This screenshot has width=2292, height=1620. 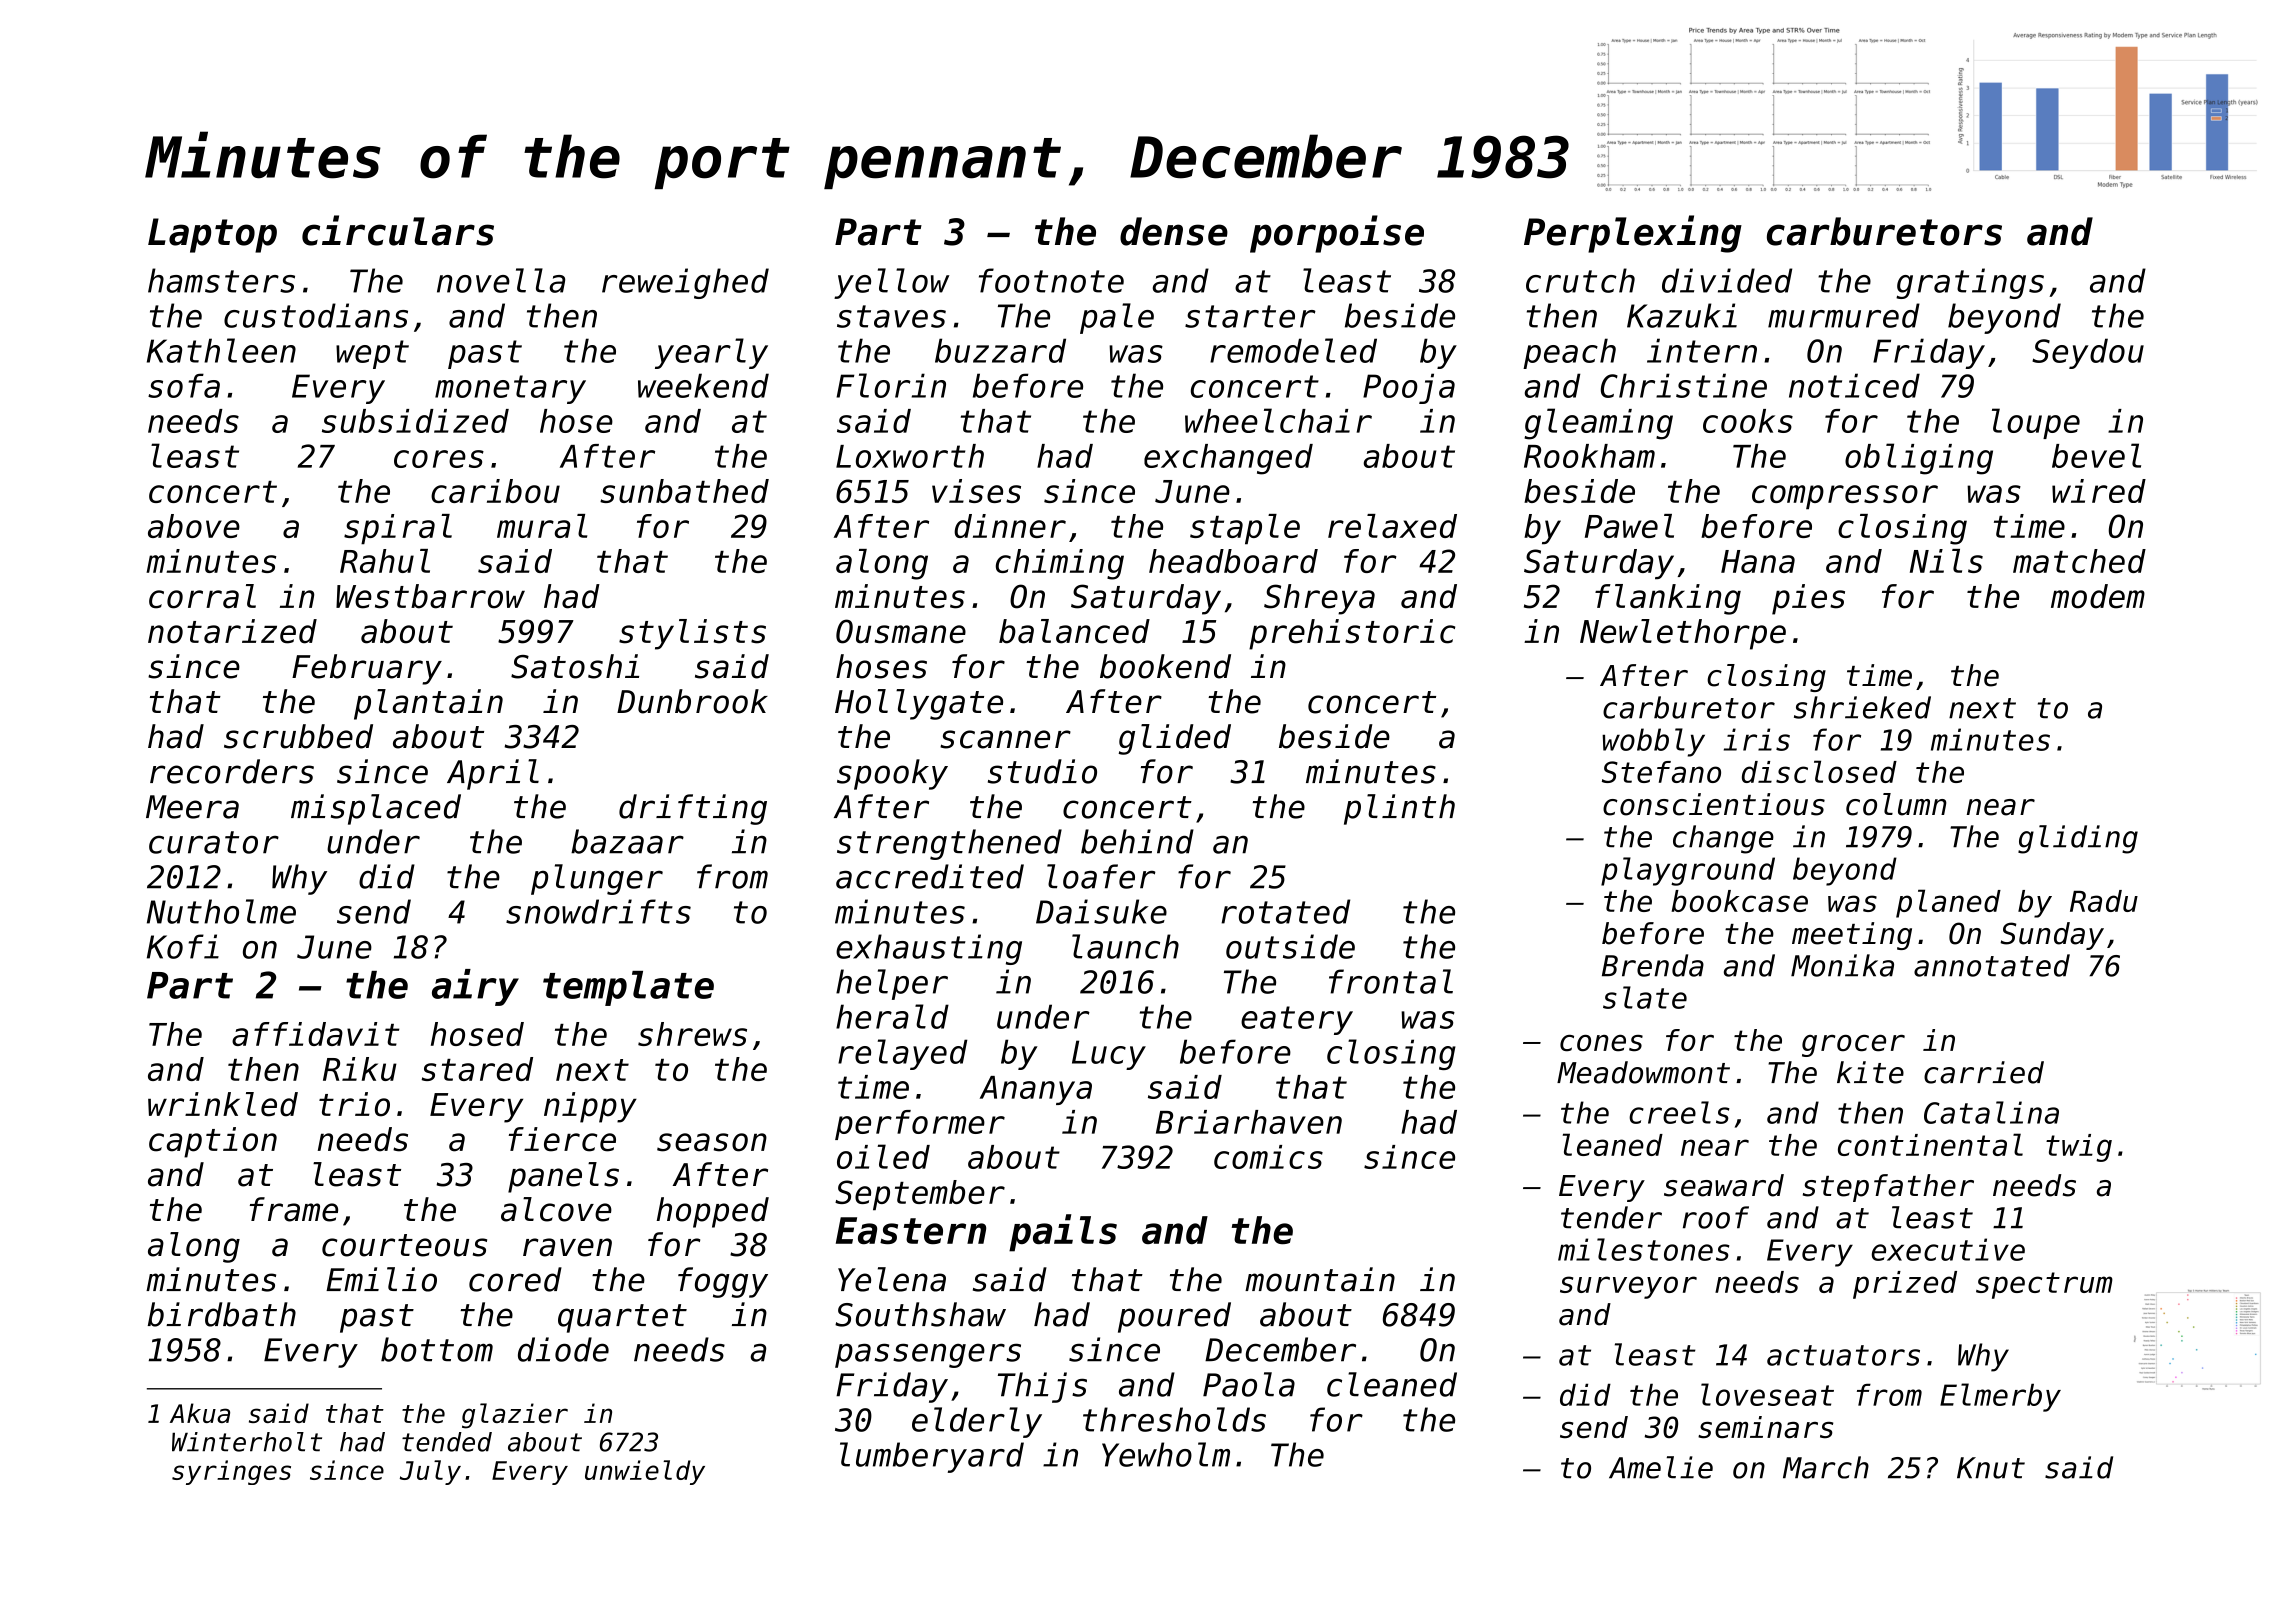 What do you see at coordinates (1683, 634) in the screenshot?
I see `Newlethorpe` at bounding box center [1683, 634].
